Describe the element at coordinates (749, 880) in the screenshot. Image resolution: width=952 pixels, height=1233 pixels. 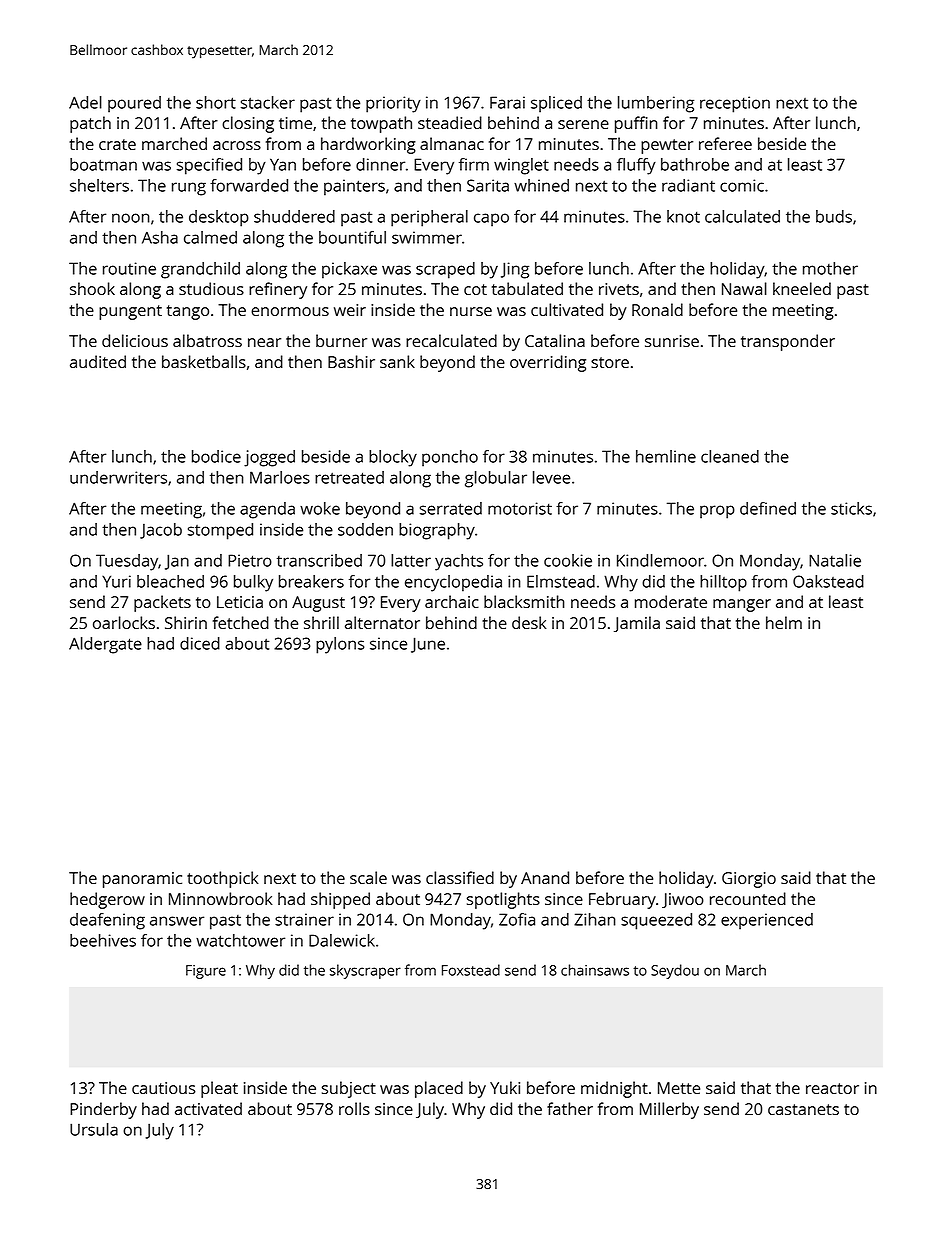
I see `Giorgio` at that location.
